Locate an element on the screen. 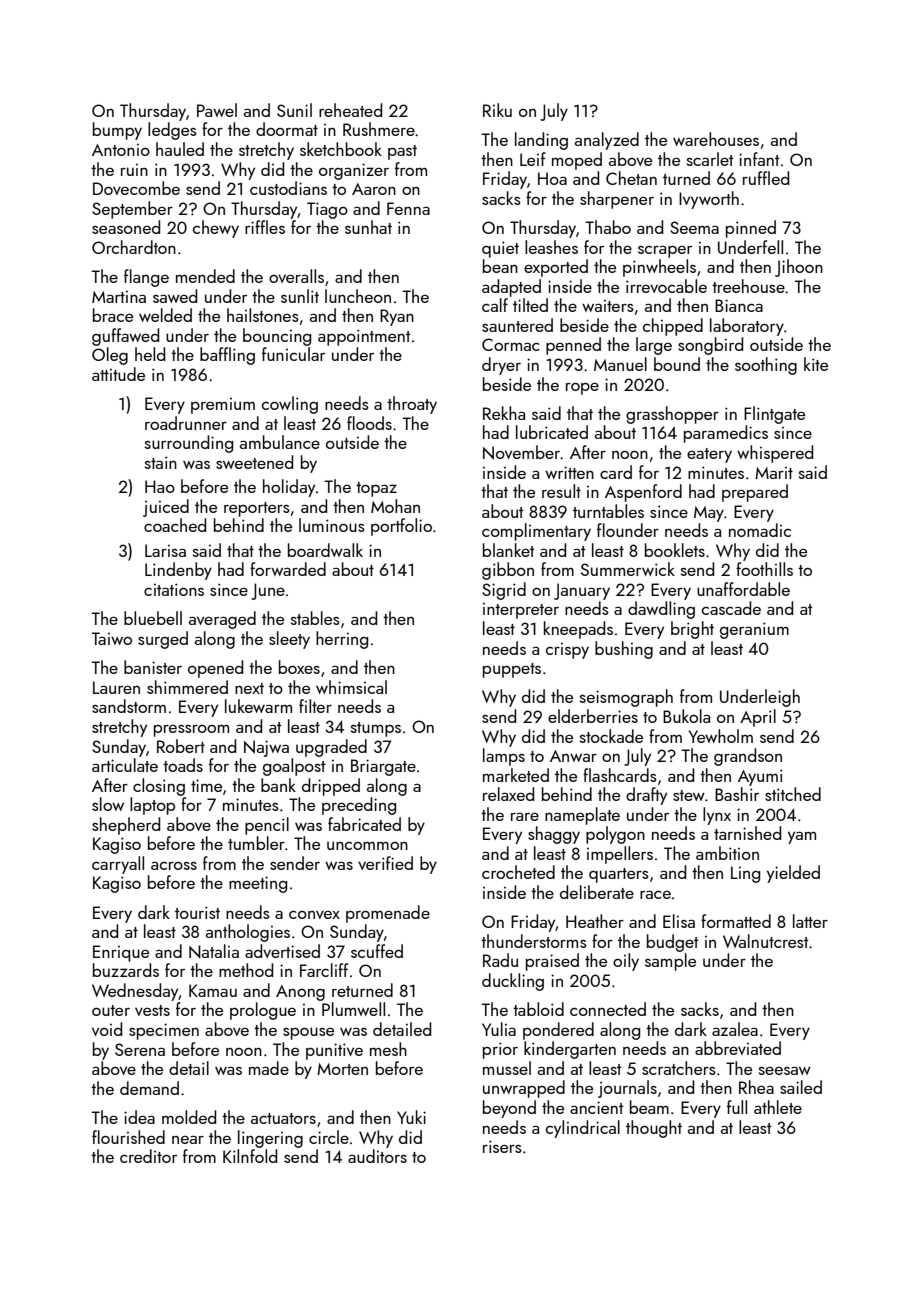 The width and height of the screenshot is (924, 1314). analyzed is located at coordinates (607, 141).
